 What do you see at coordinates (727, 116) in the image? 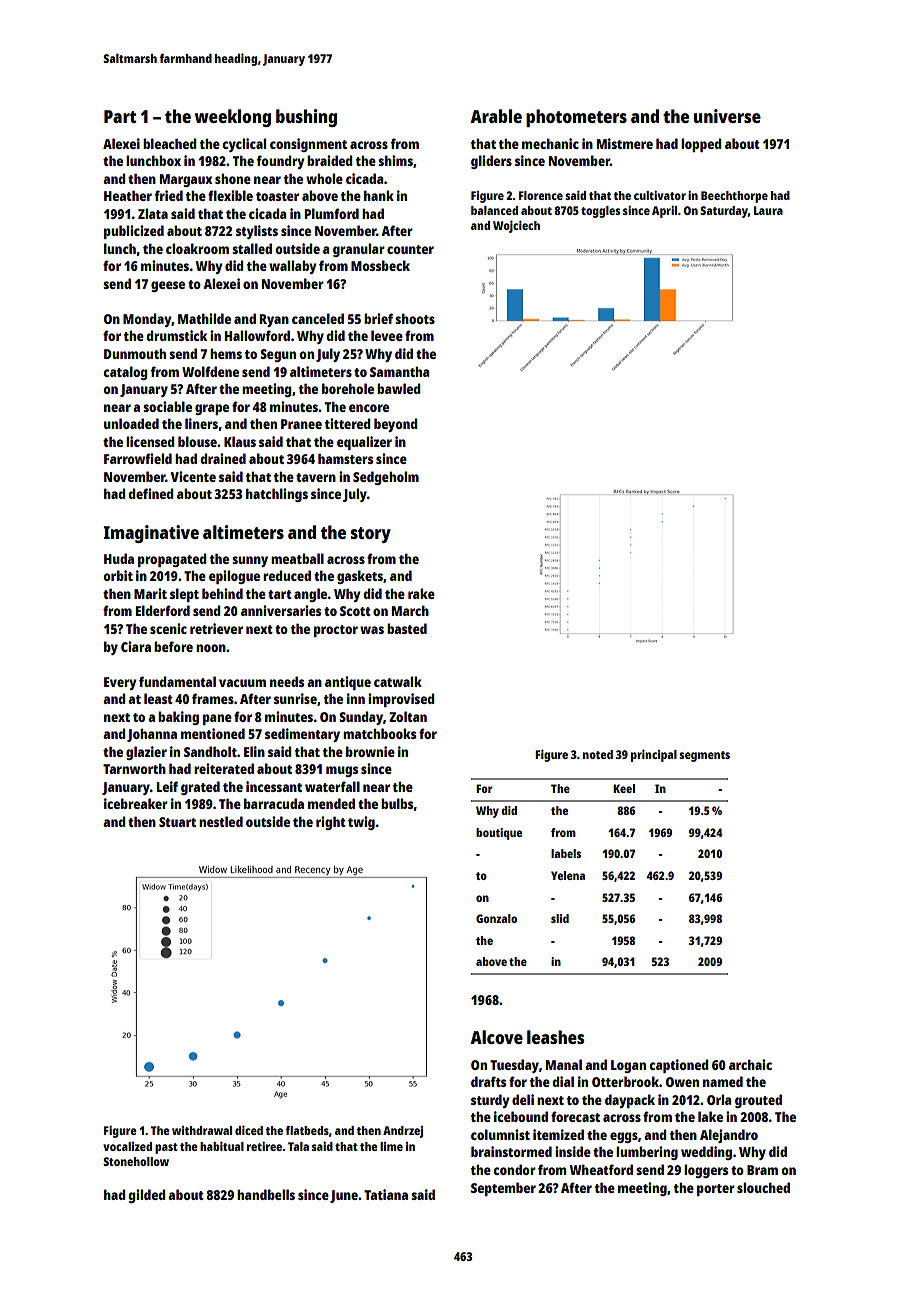
I see `universe` at bounding box center [727, 116].
